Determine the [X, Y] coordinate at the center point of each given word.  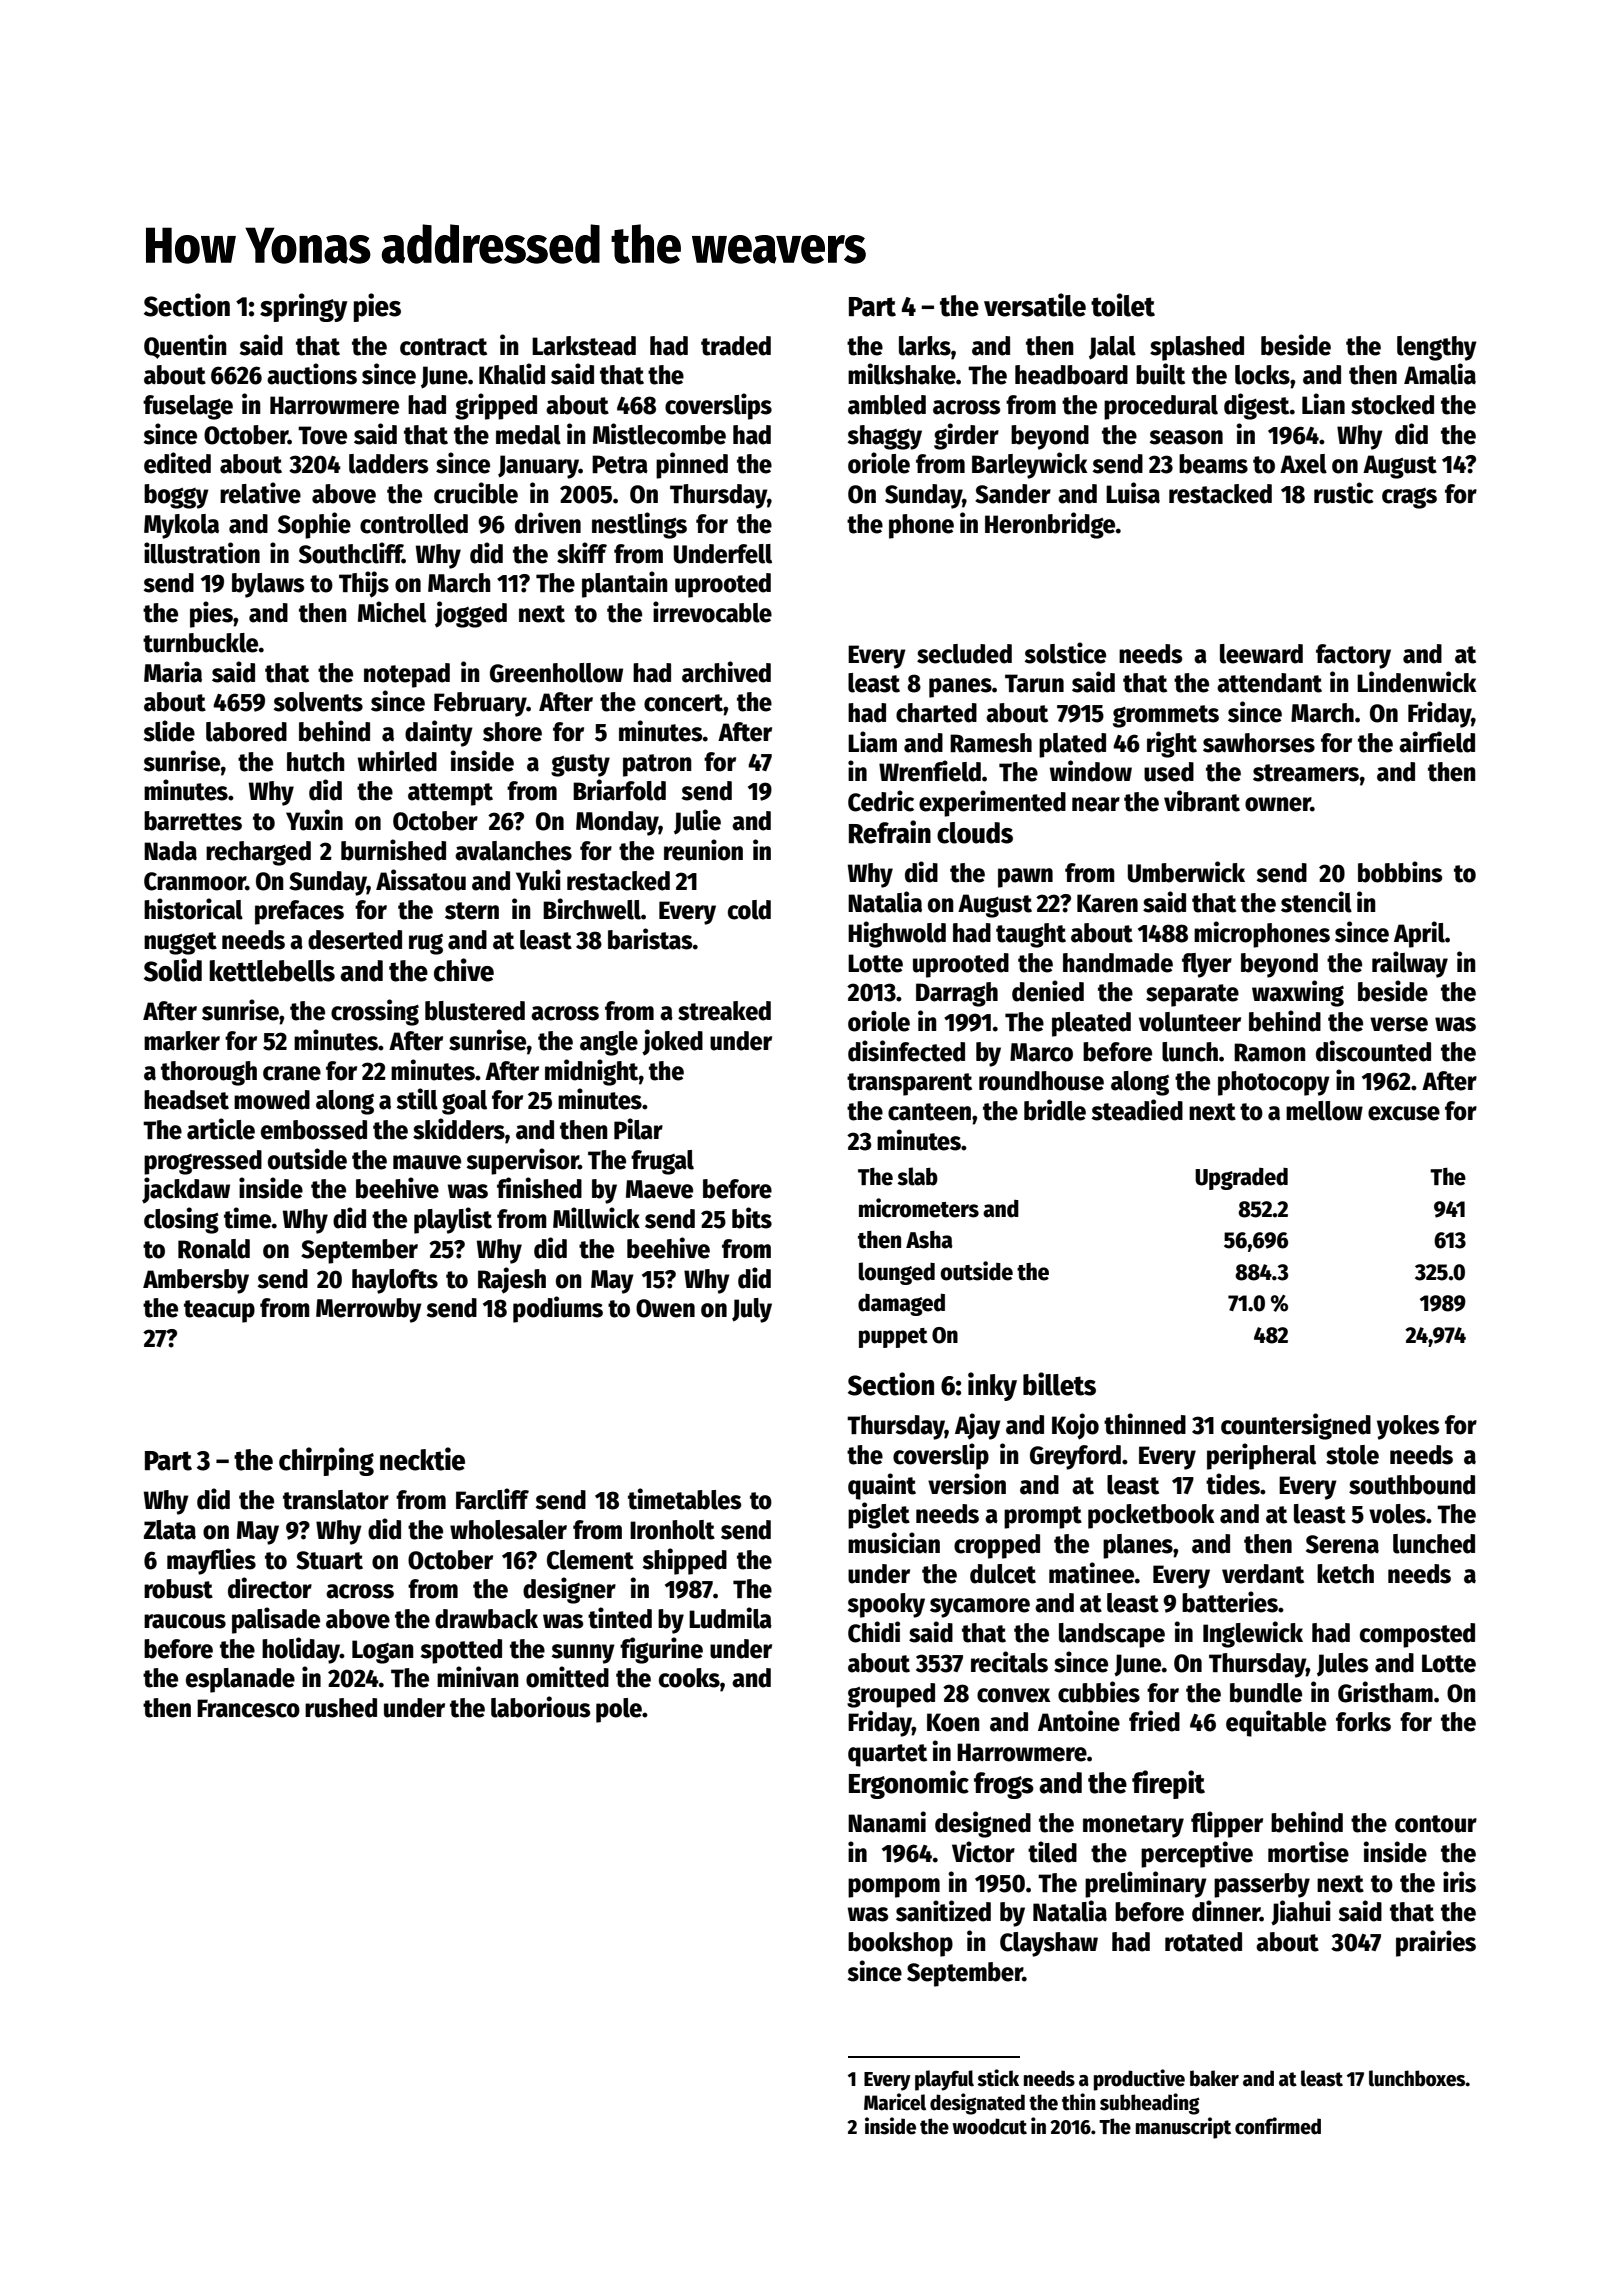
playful [944, 2080]
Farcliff [492, 1499]
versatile [1035, 305]
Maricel [895, 2102]
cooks [689, 1678]
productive [1139, 2080]
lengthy [1437, 348]
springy [303, 307]
